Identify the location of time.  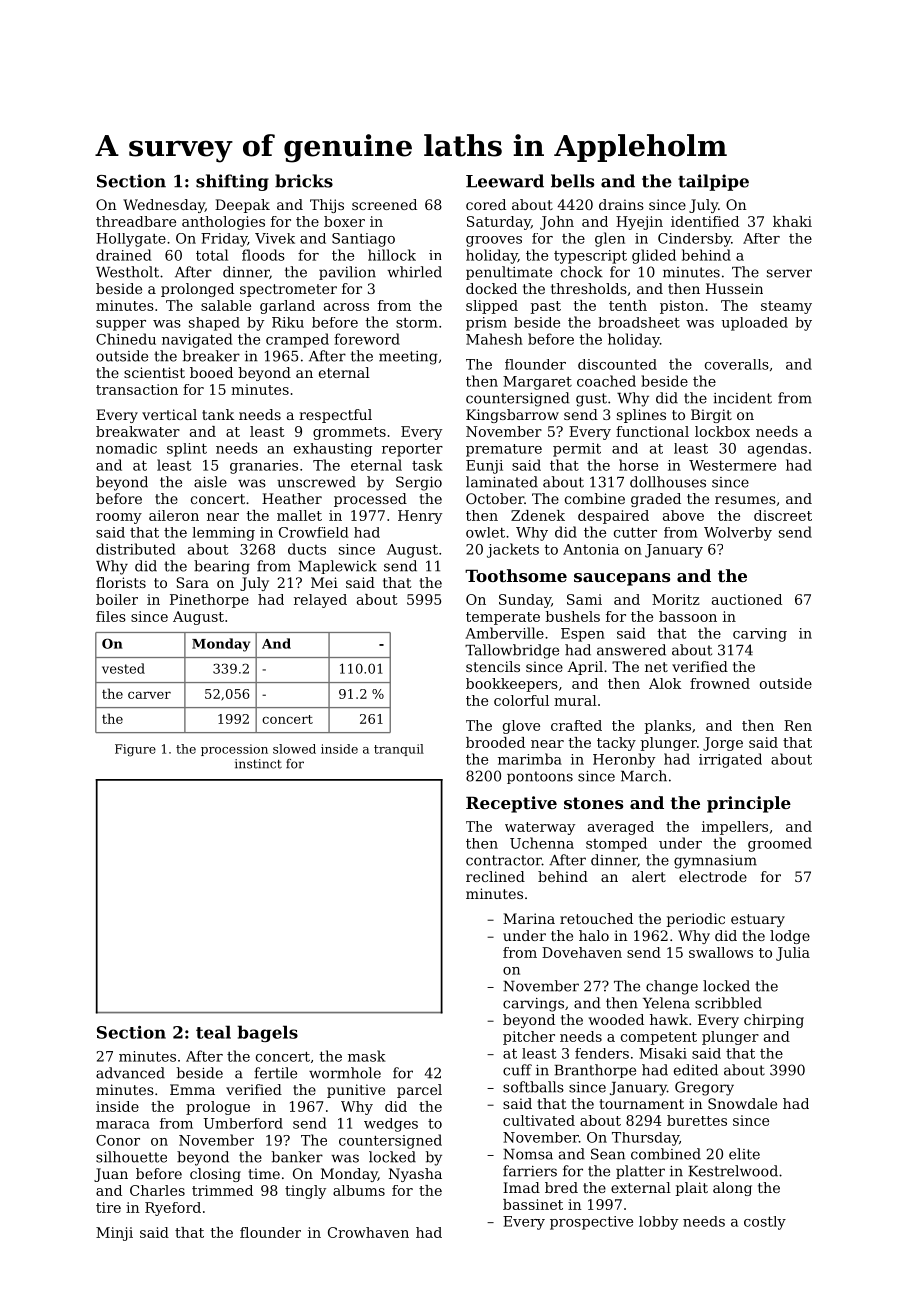
(264, 1173).
